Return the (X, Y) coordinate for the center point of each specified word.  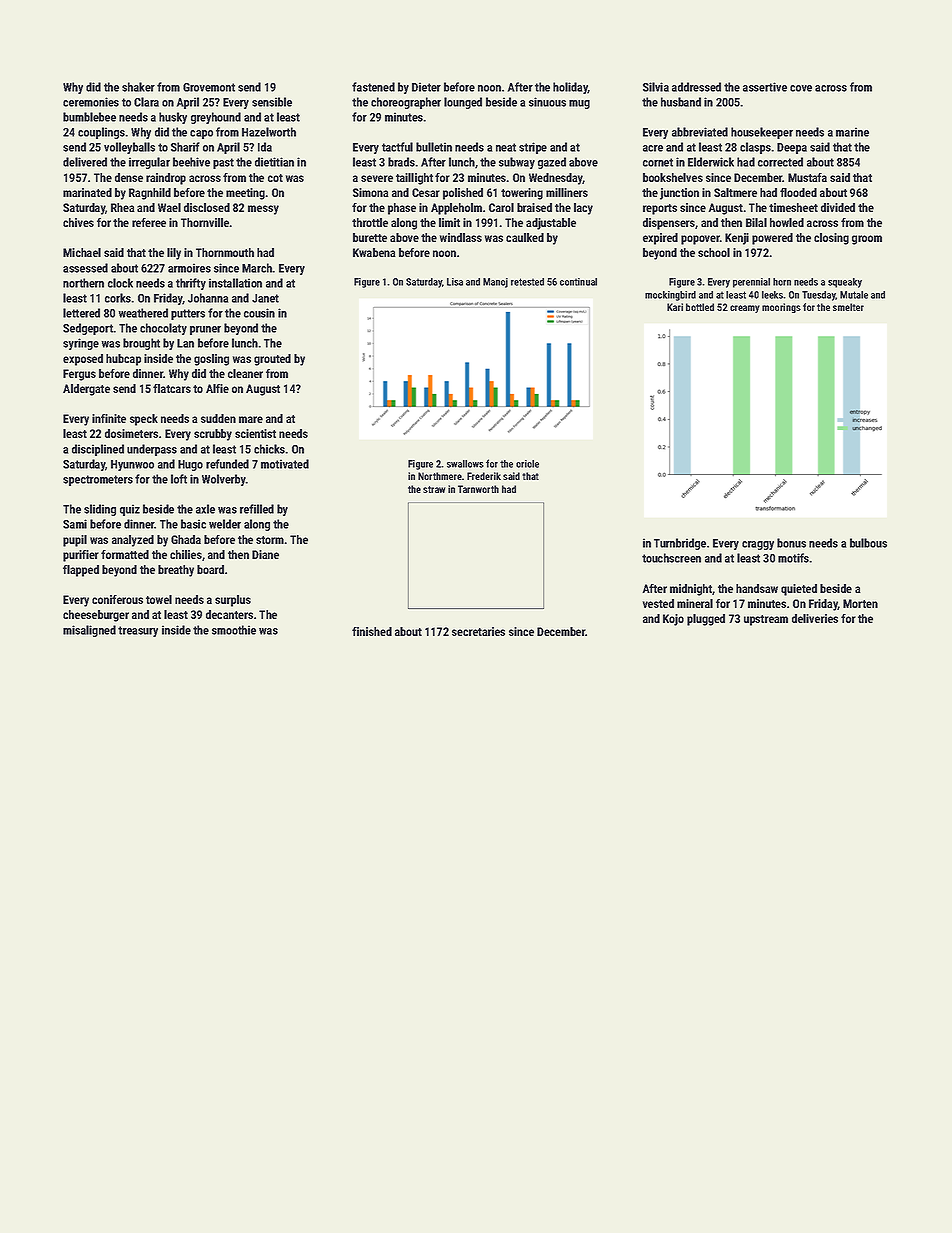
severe (377, 178)
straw (434, 489)
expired (660, 239)
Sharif (185, 147)
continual (578, 282)
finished (372, 631)
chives (78, 222)
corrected (780, 162)
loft (179, 479)
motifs (793, 558)
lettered (81, 313)
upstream (766, 620)
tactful (397, 147)
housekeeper (762, 133)
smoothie (234, 630)
